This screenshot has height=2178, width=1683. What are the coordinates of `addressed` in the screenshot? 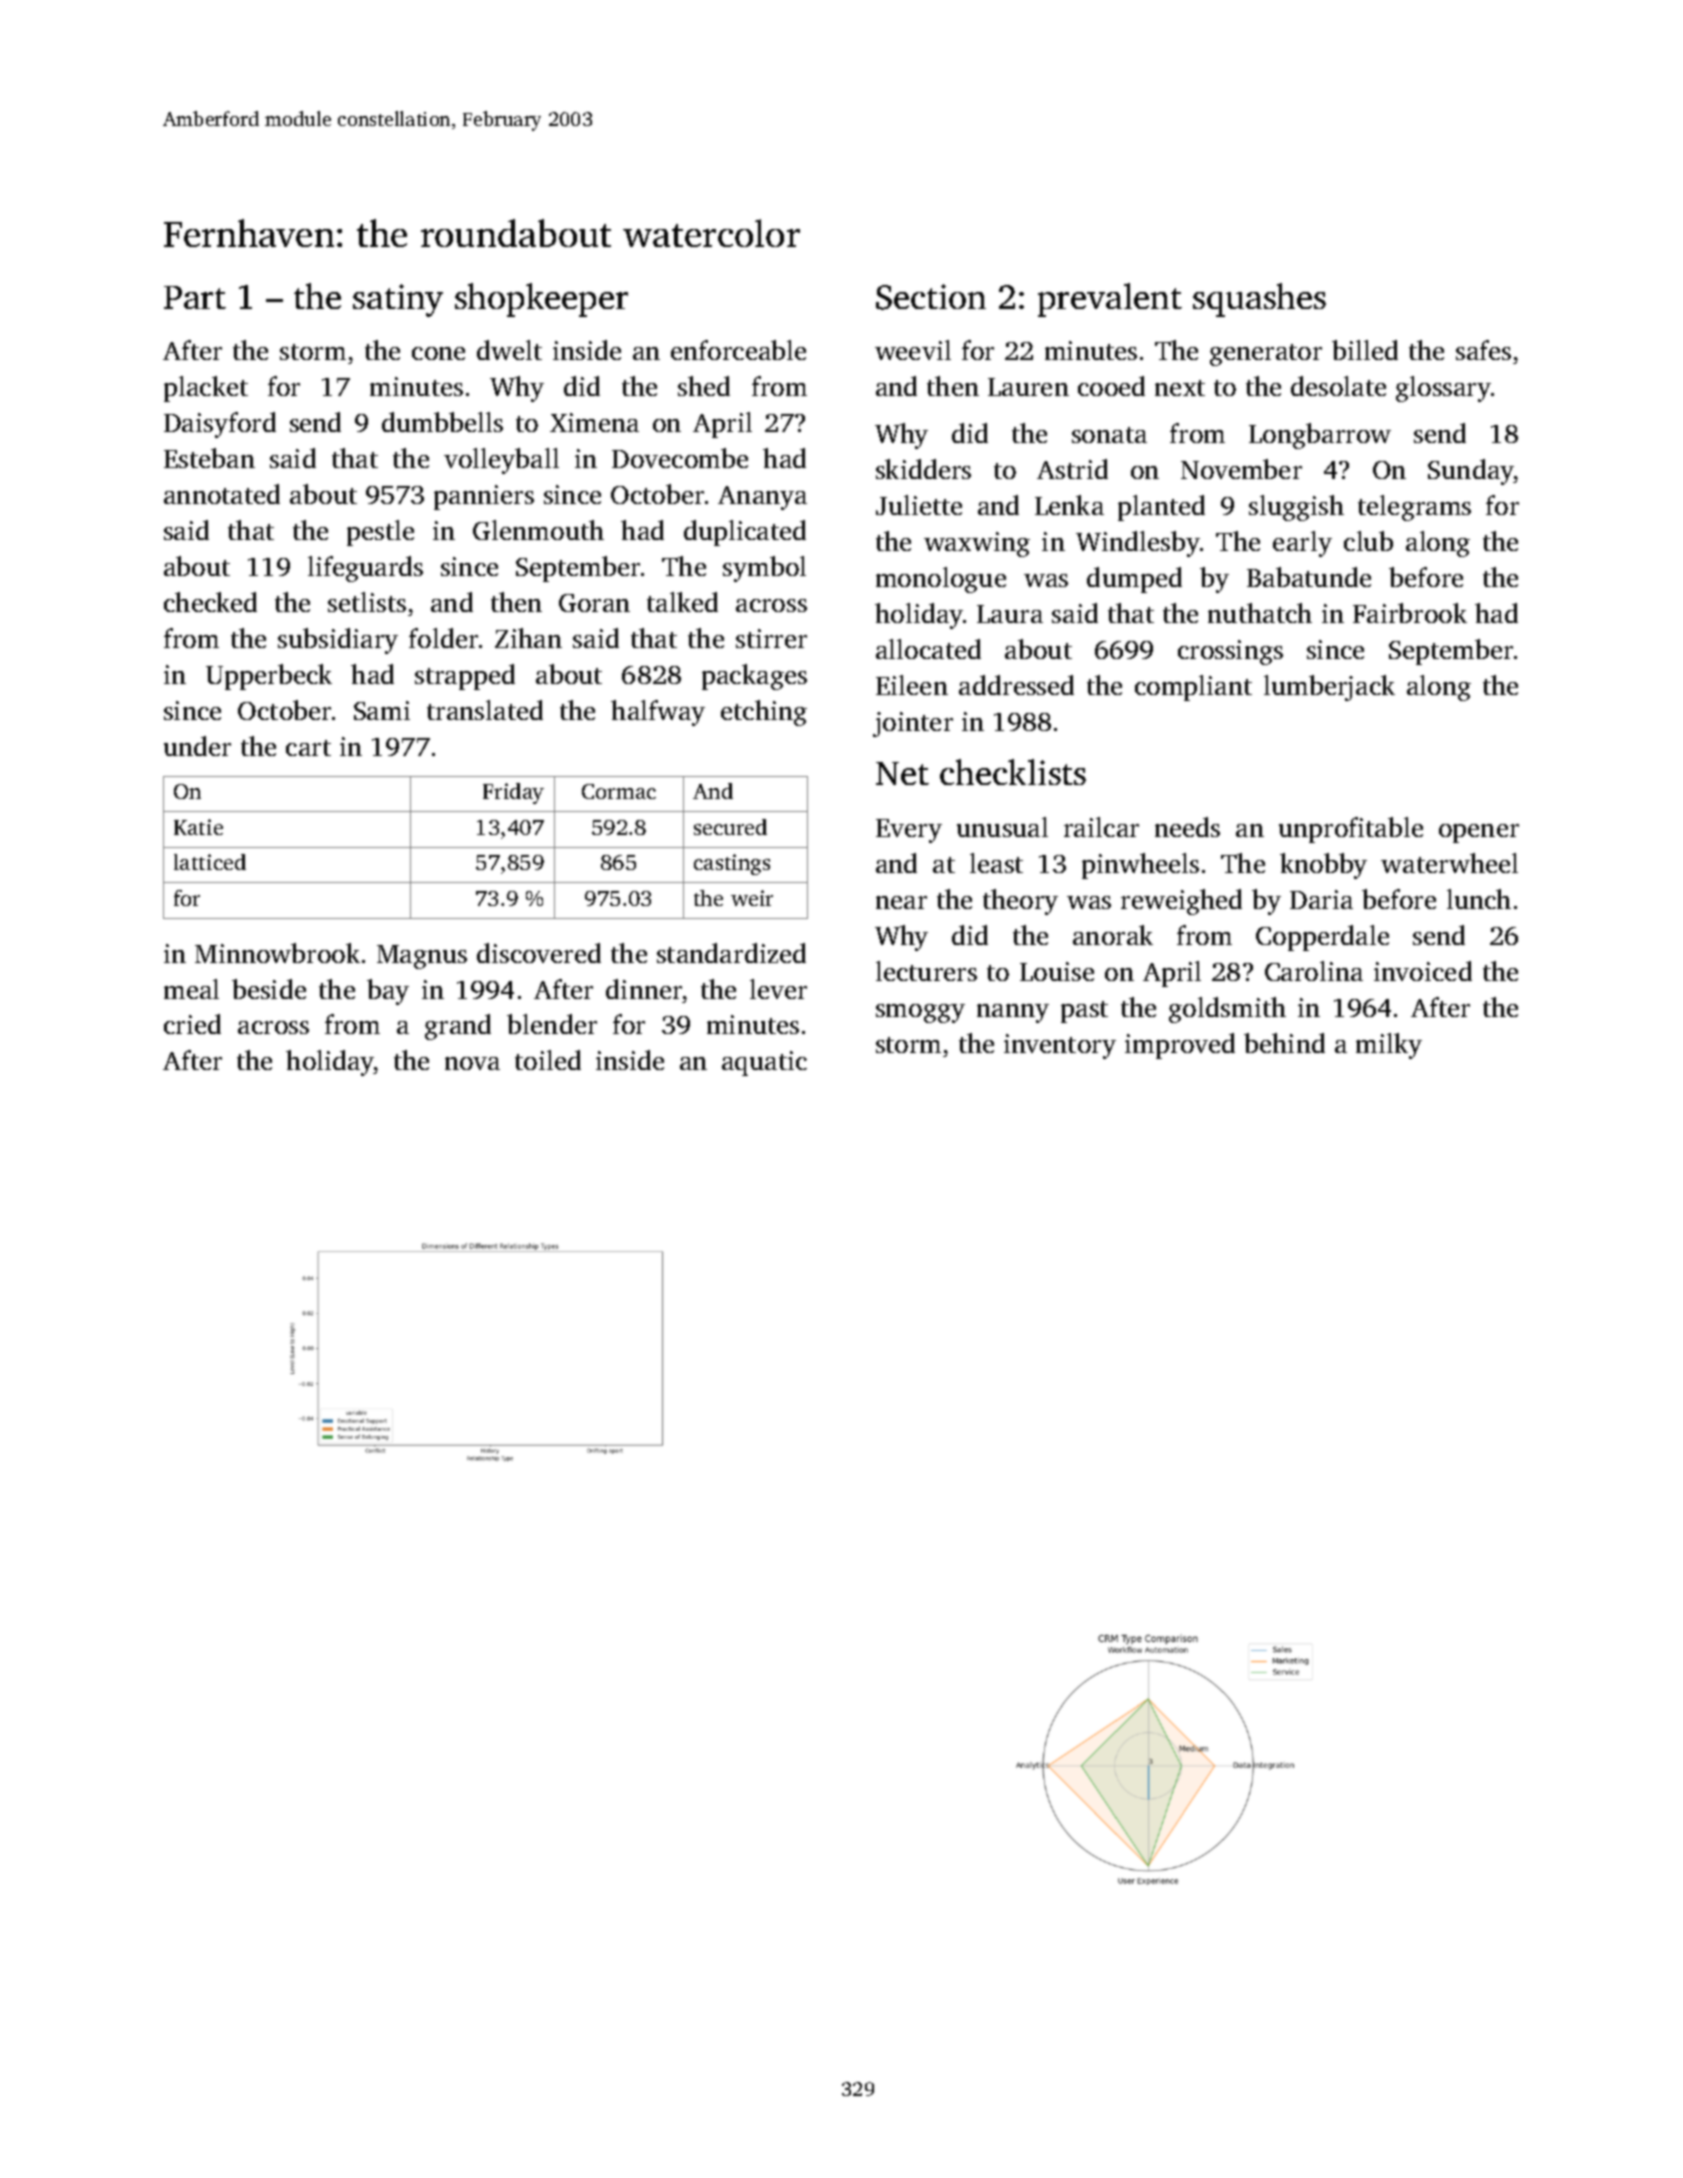 It's located at (1016, 685).
